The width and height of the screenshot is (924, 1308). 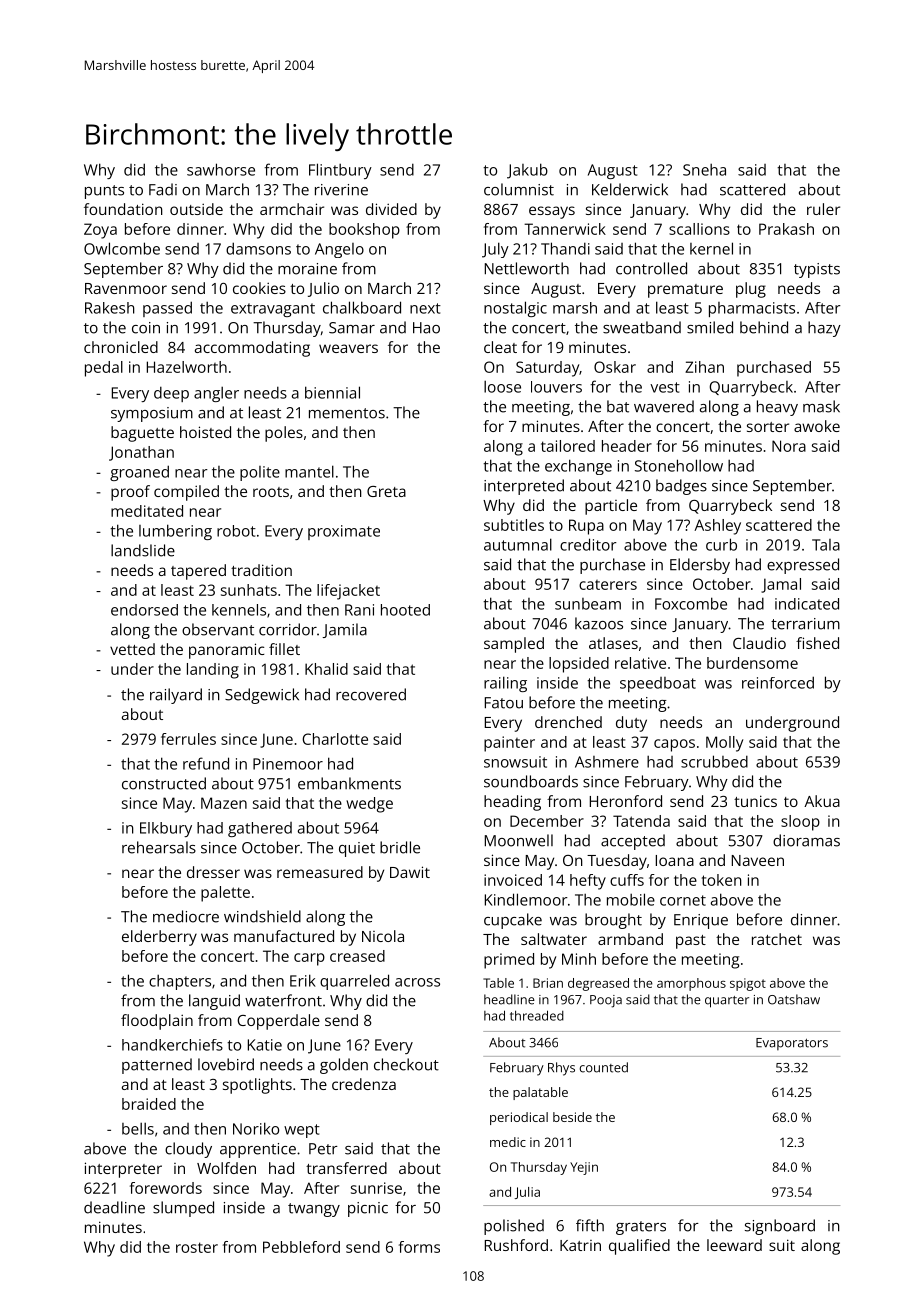 I want to click on Katrin, so click(x=580, y=1245).
